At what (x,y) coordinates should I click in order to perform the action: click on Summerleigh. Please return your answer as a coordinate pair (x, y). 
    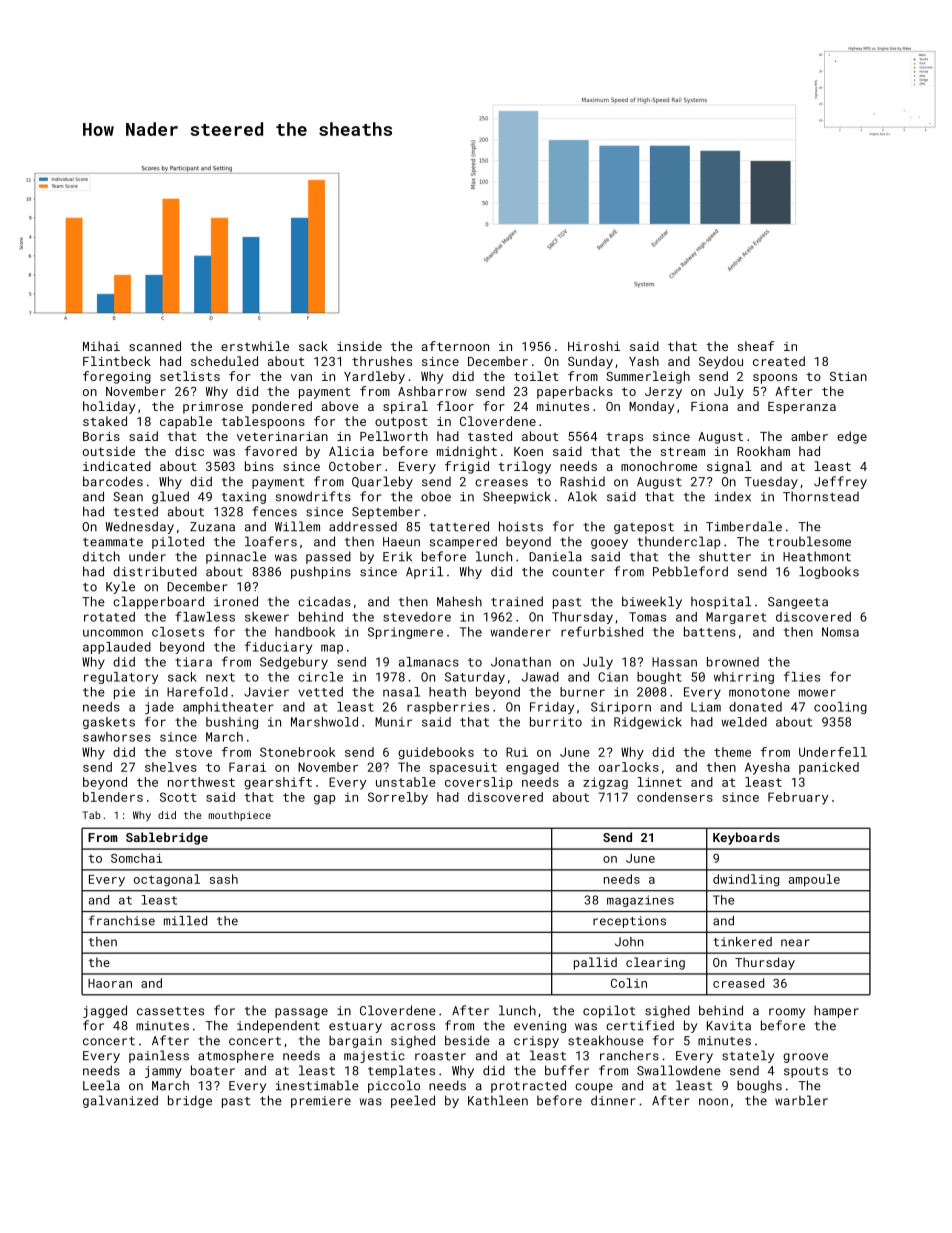
    Looking at the image, I should click on (648, 377).
